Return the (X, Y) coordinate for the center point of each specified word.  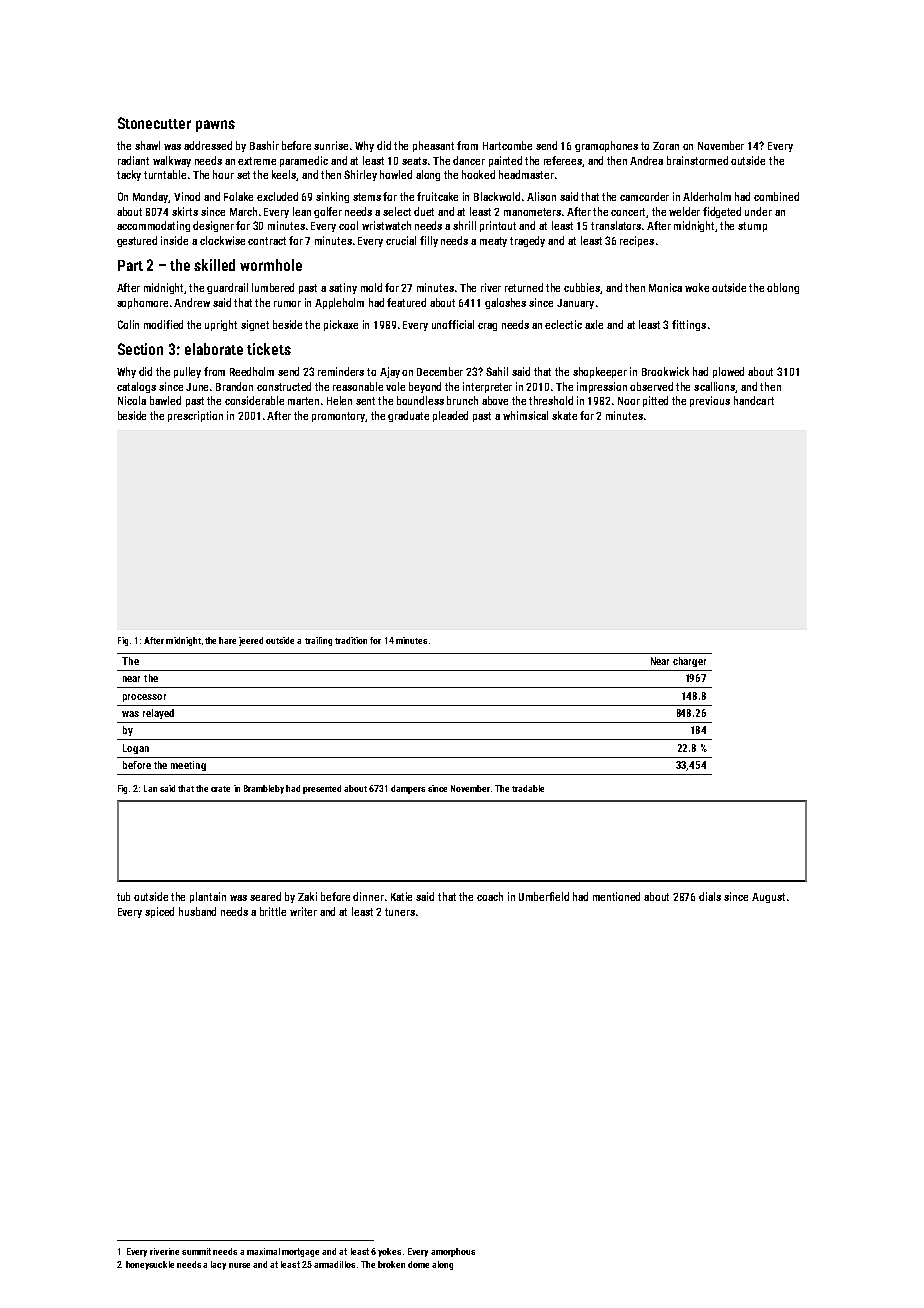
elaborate (214, 349)
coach (490, 896)
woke (697, 287)
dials (710, 896)
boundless (420, 400)
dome (418, 1264)
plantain (208, 897)
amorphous (453, 1252)
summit (196, 1251)
